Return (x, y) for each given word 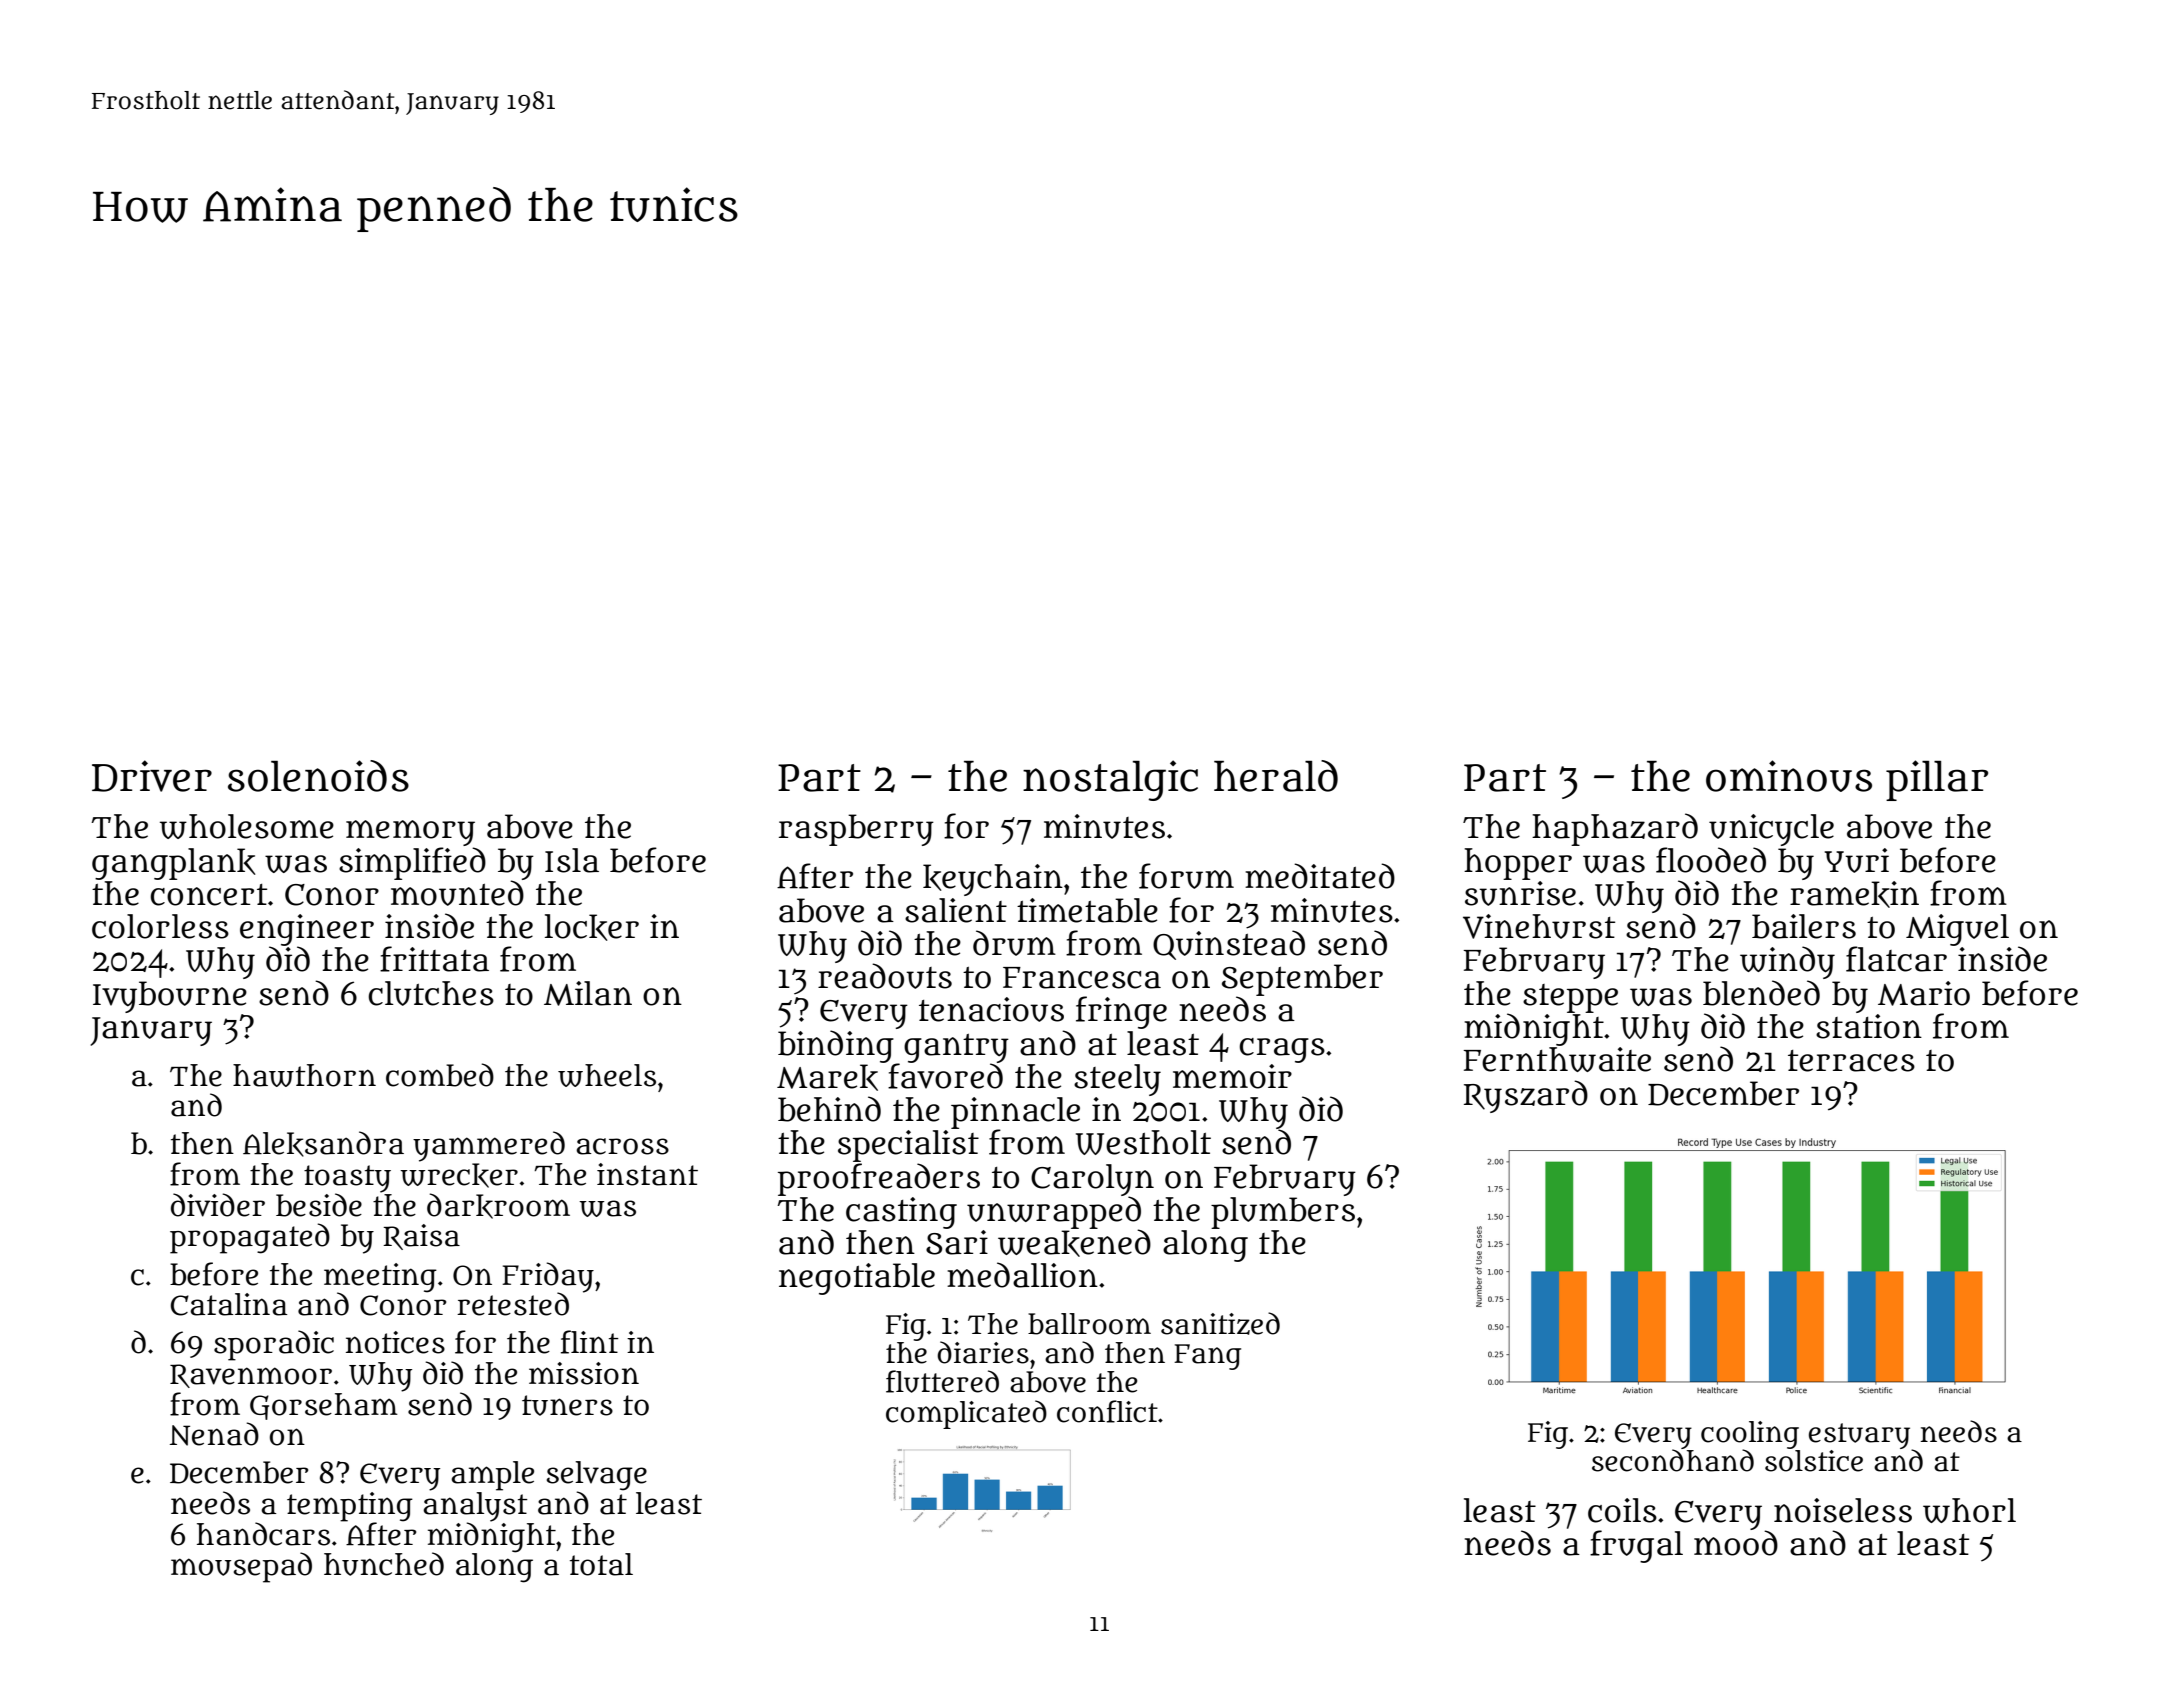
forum (1186, 876)
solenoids (318, 776)
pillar (1937, 780)
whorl (1969, 1510)
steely (1117, 1080)
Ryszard (1526, 1096)
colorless (160, 926)
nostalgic (1110, 780)
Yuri (1857, 860)
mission (584, 1373)
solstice (1814, 1461)
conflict (1107, 1411)
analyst (475, 1507)
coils (1622, 1510)
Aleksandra (323, 1144)
